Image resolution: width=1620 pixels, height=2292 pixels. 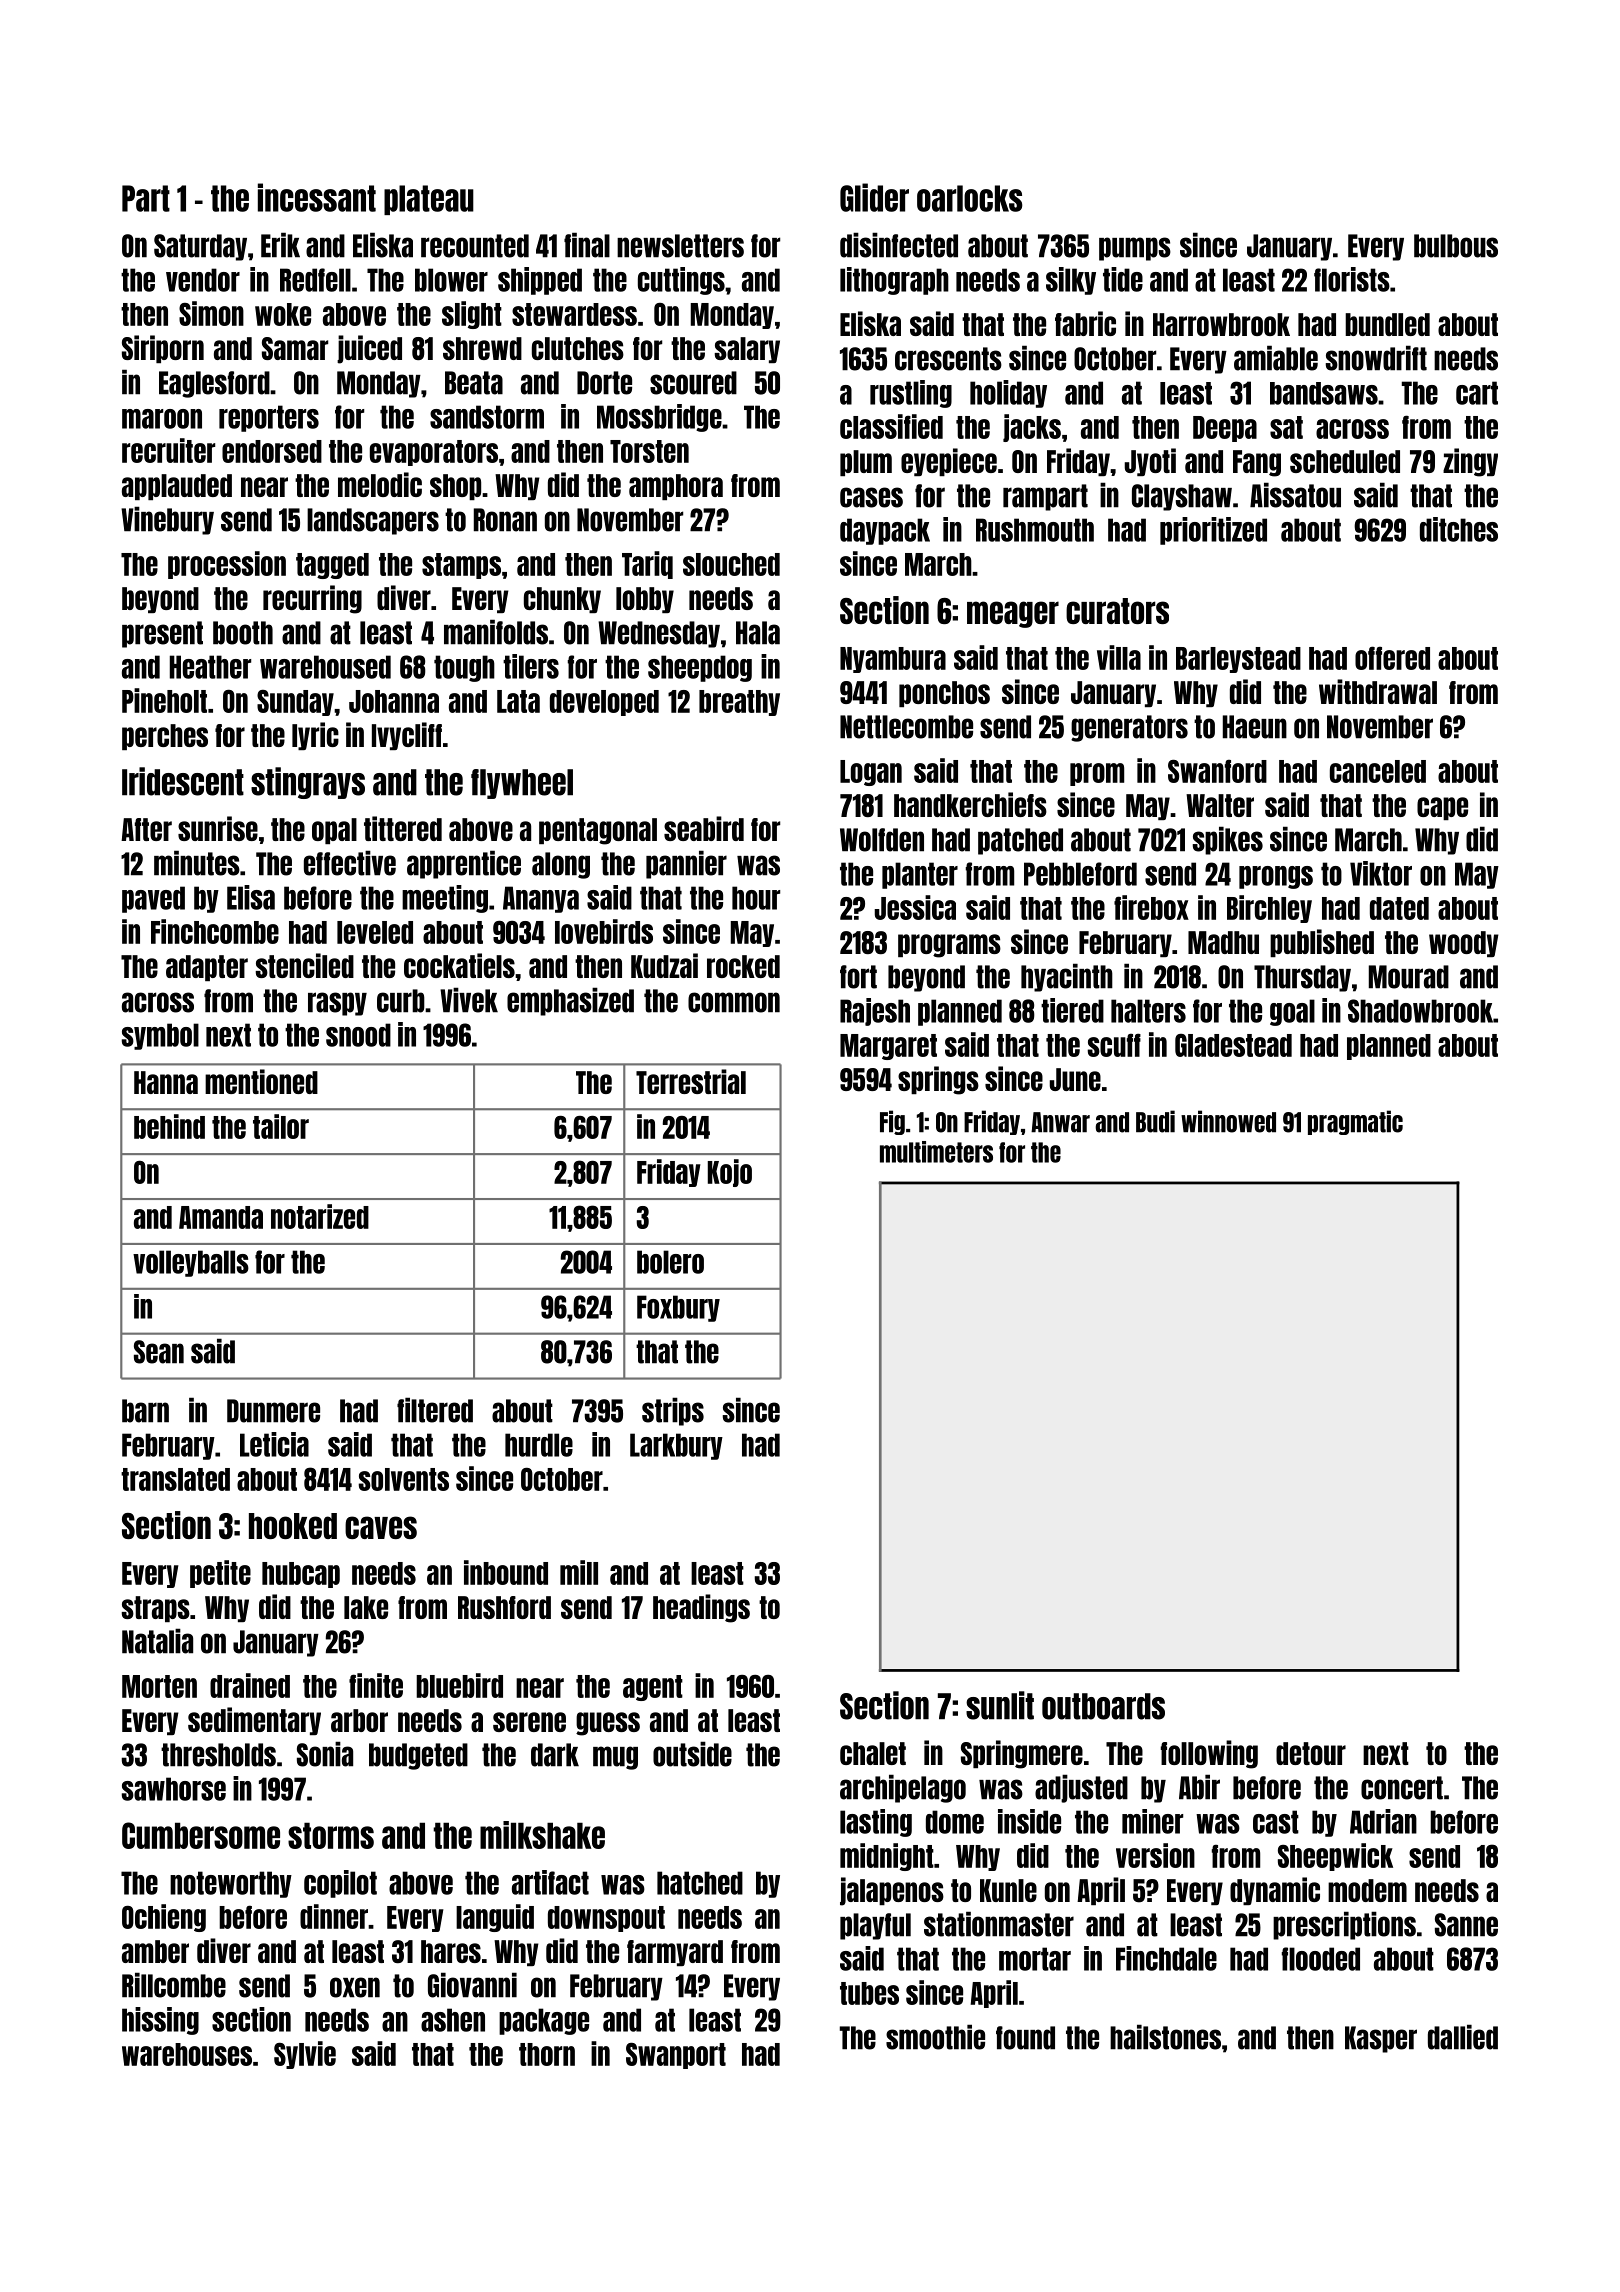 What do you see at coordinates (231, 1884) in the screenshot?
I see `noteworthy` at bounding box center [231, 1884].
